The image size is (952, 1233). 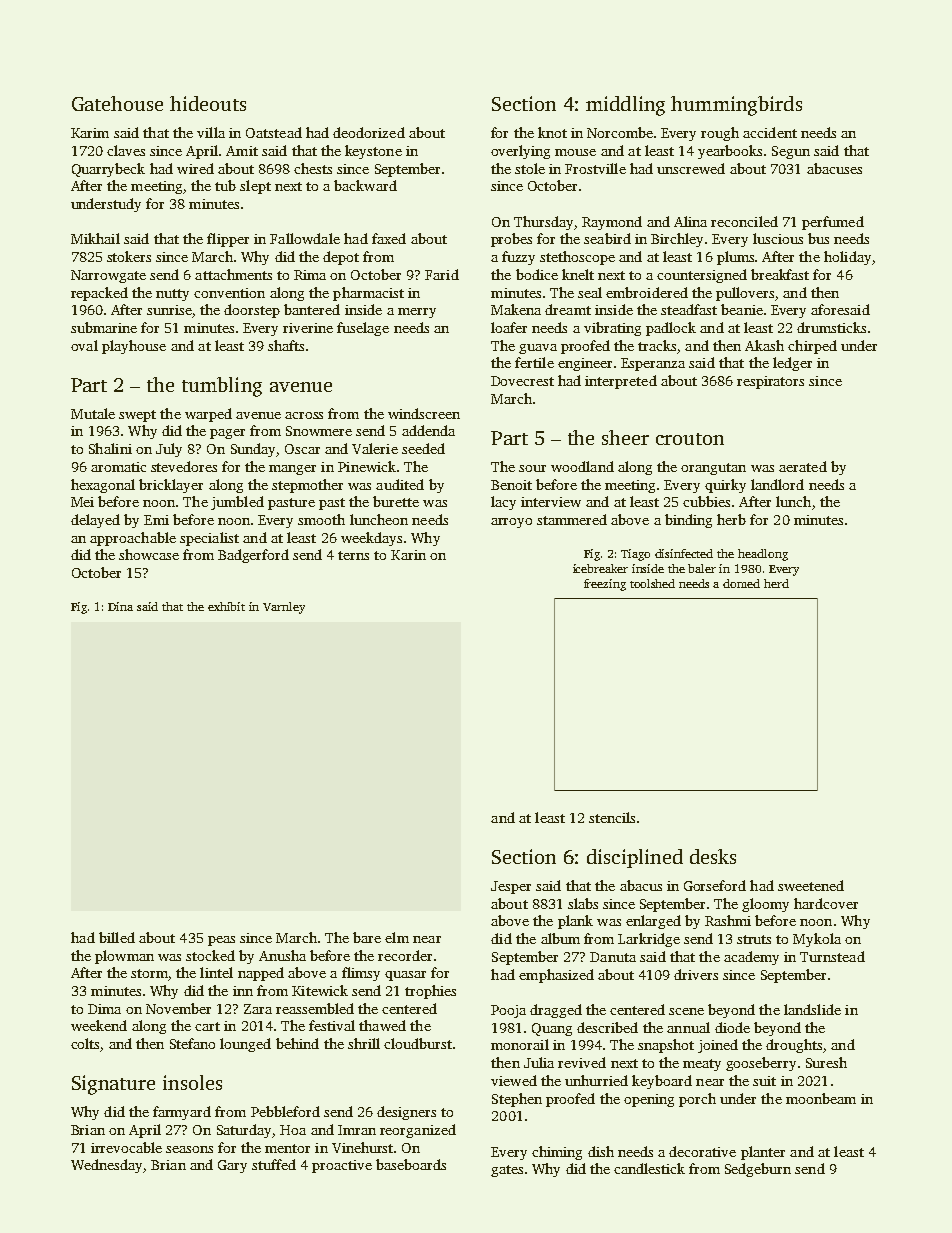 What do you see at coordinates (369, 132) in the image?
I see `deodorized` at bounding box center [369, 132].
